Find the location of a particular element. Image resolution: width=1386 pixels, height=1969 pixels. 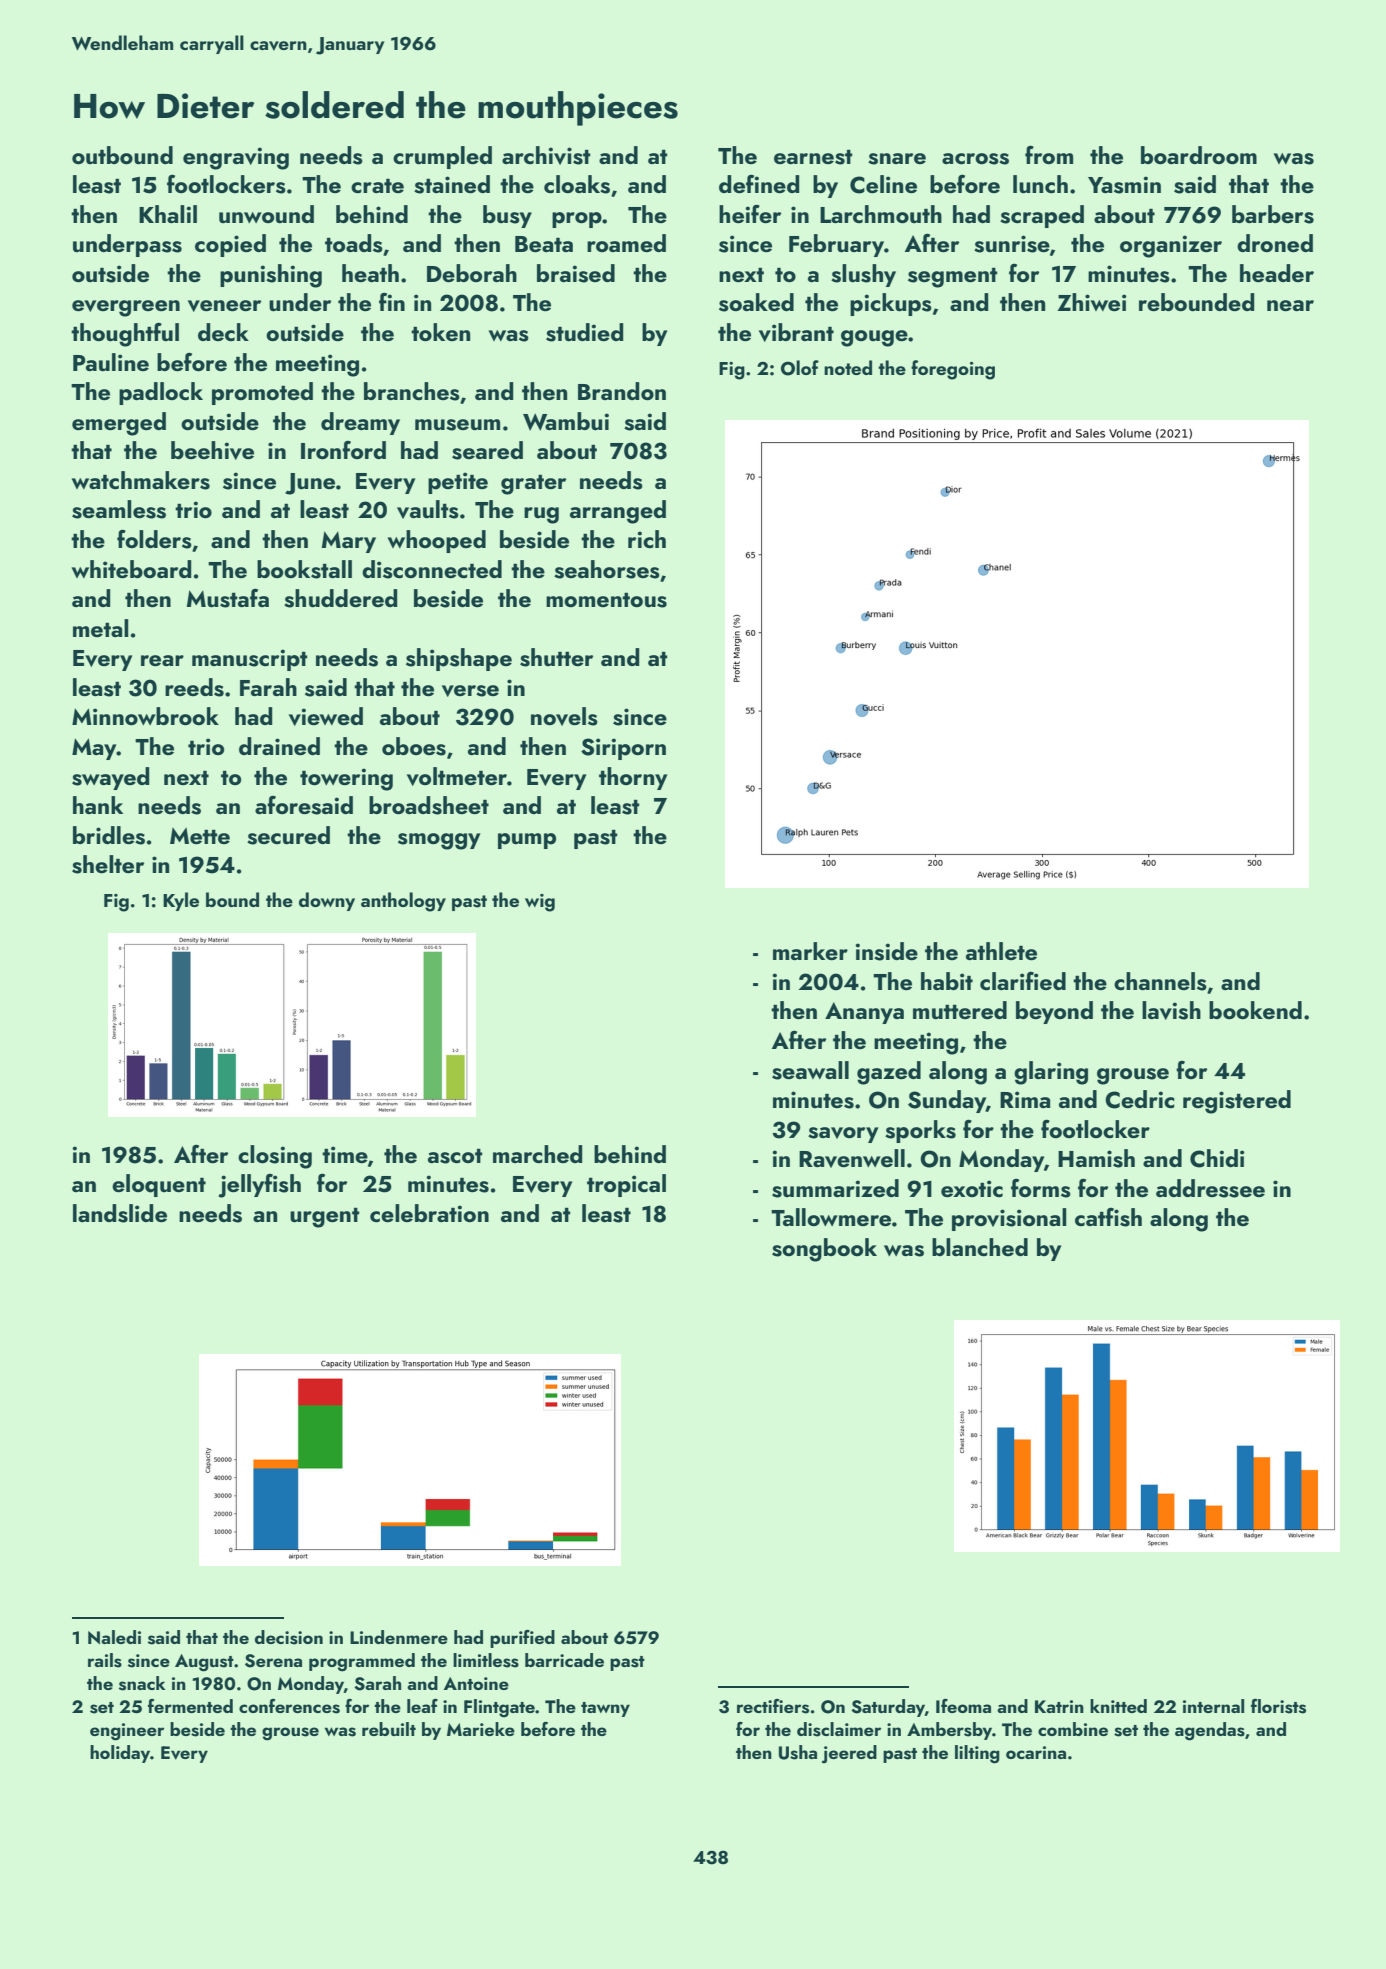

crate is located at coordinates (377, 186).
